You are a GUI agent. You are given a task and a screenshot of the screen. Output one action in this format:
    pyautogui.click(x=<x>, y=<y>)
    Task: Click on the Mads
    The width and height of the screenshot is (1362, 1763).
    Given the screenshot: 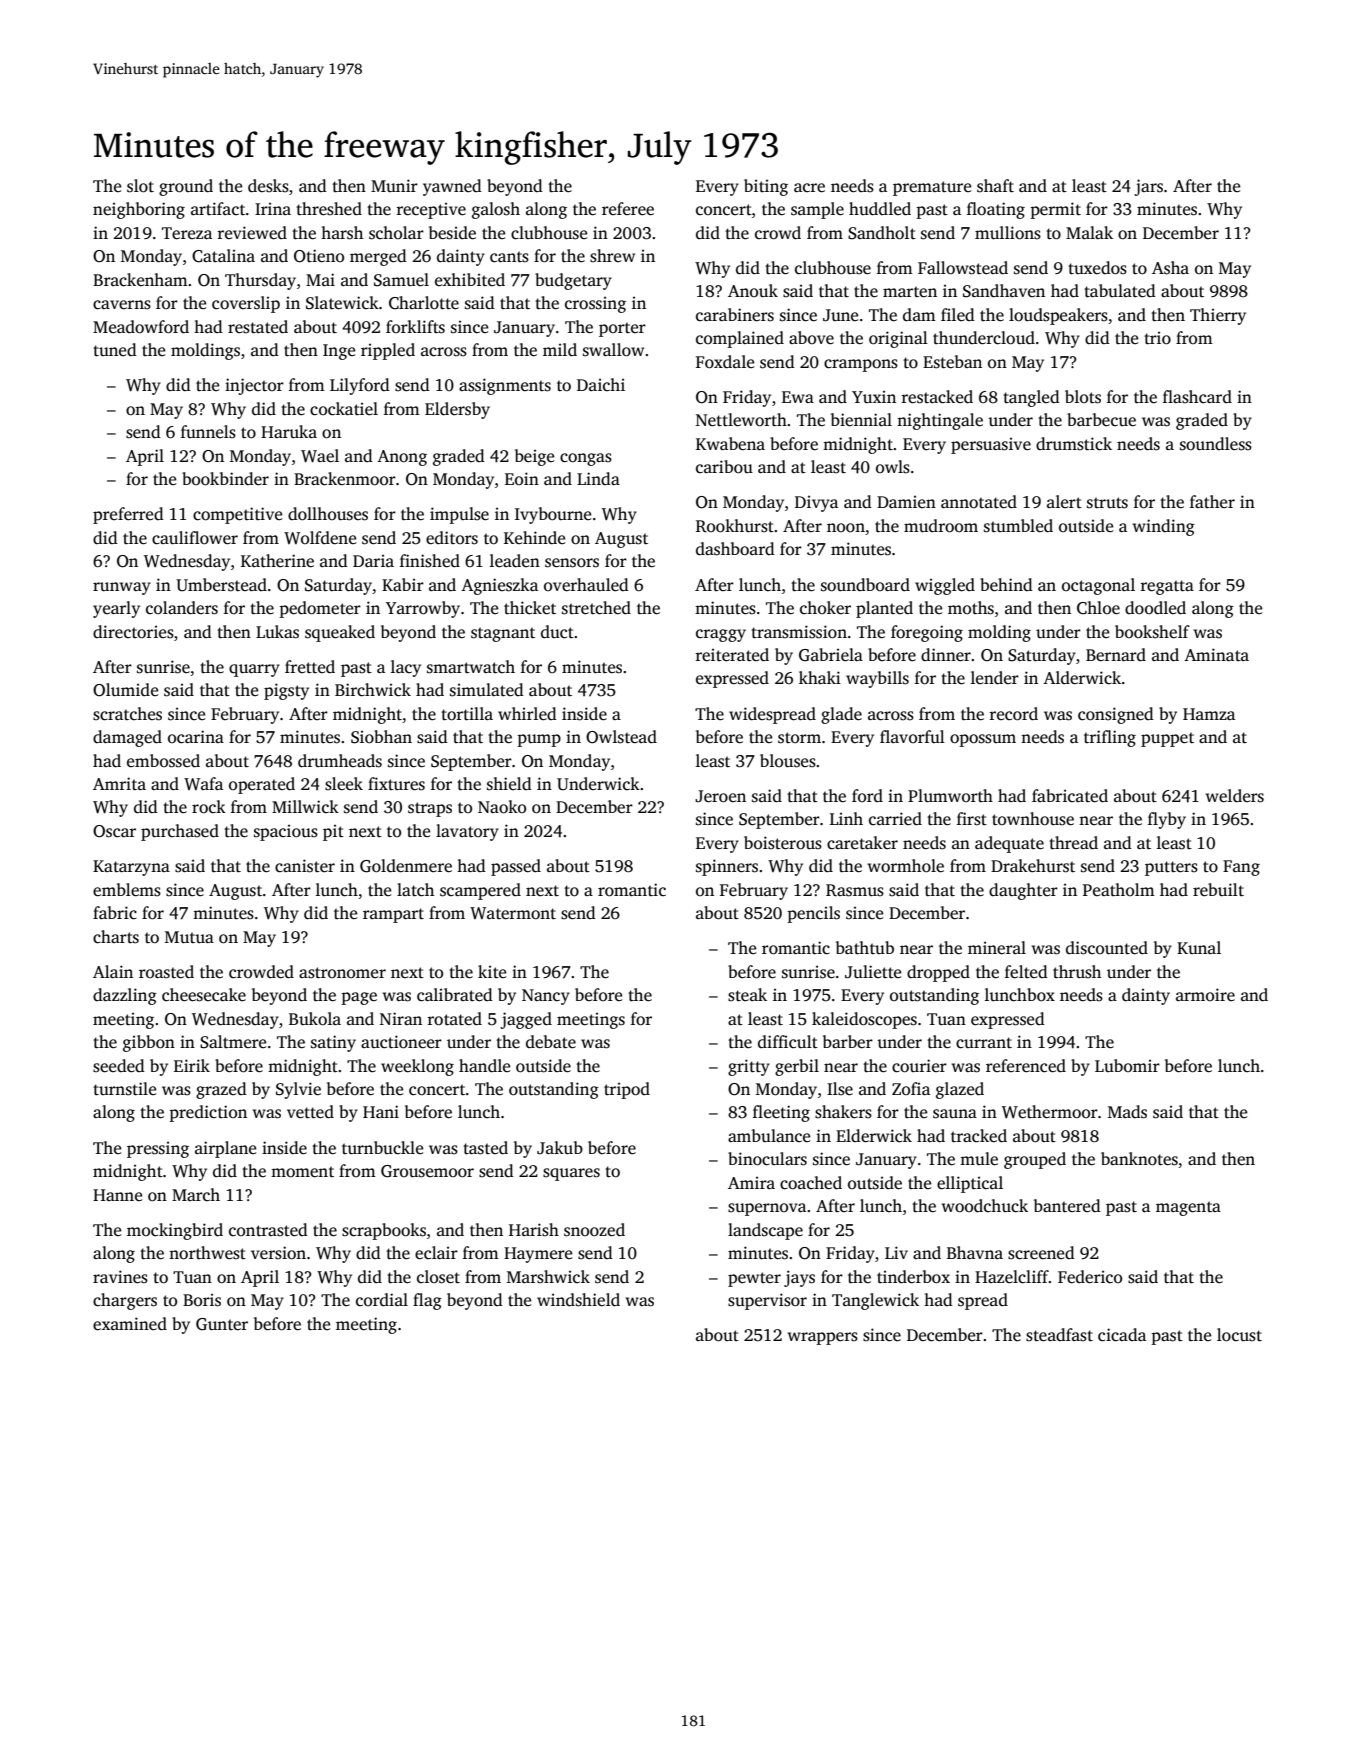 What is the action you would take?
    pyautogui.click(x=1127, y=1112)
